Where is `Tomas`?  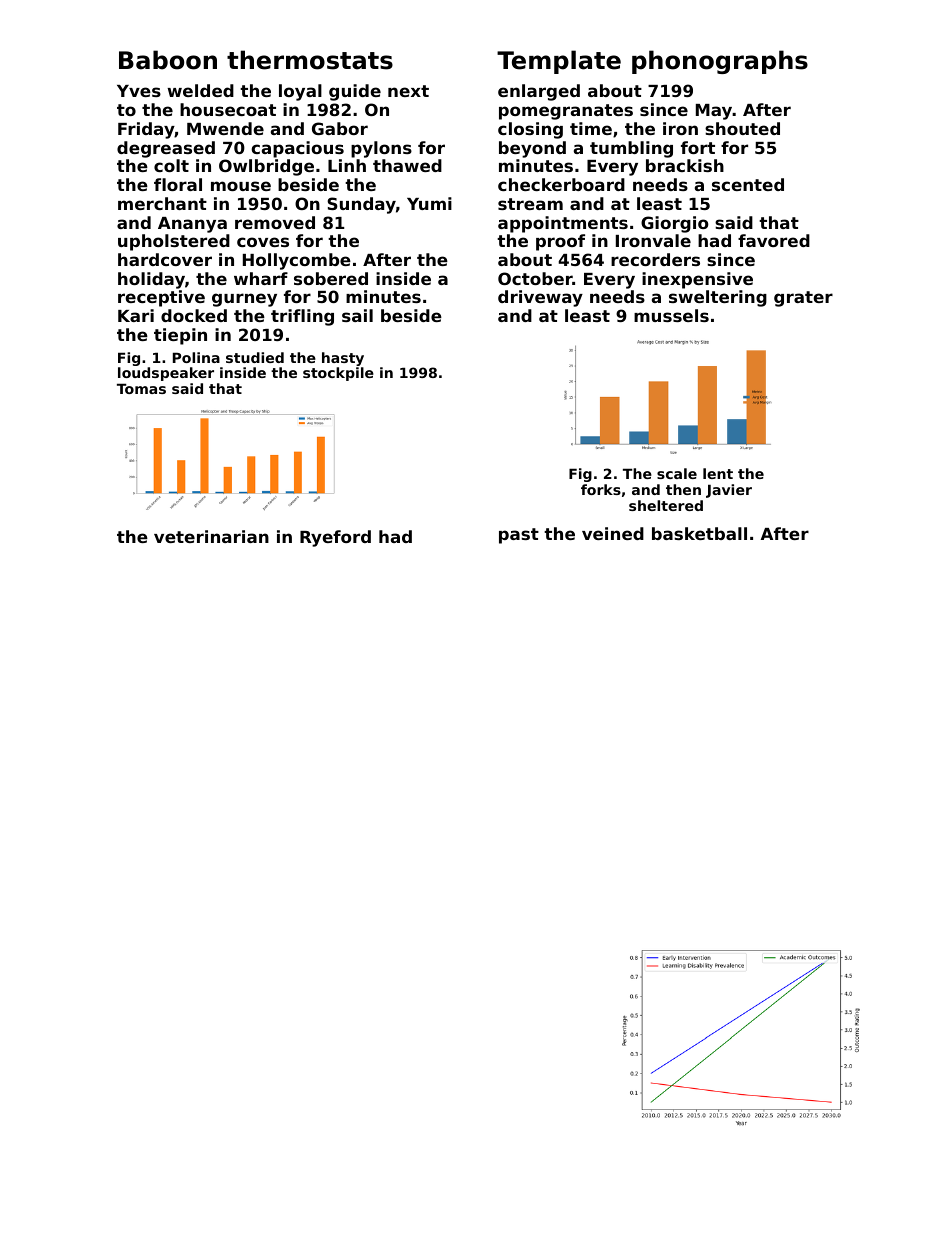 Tomas is located at coordinates (141, 388).
